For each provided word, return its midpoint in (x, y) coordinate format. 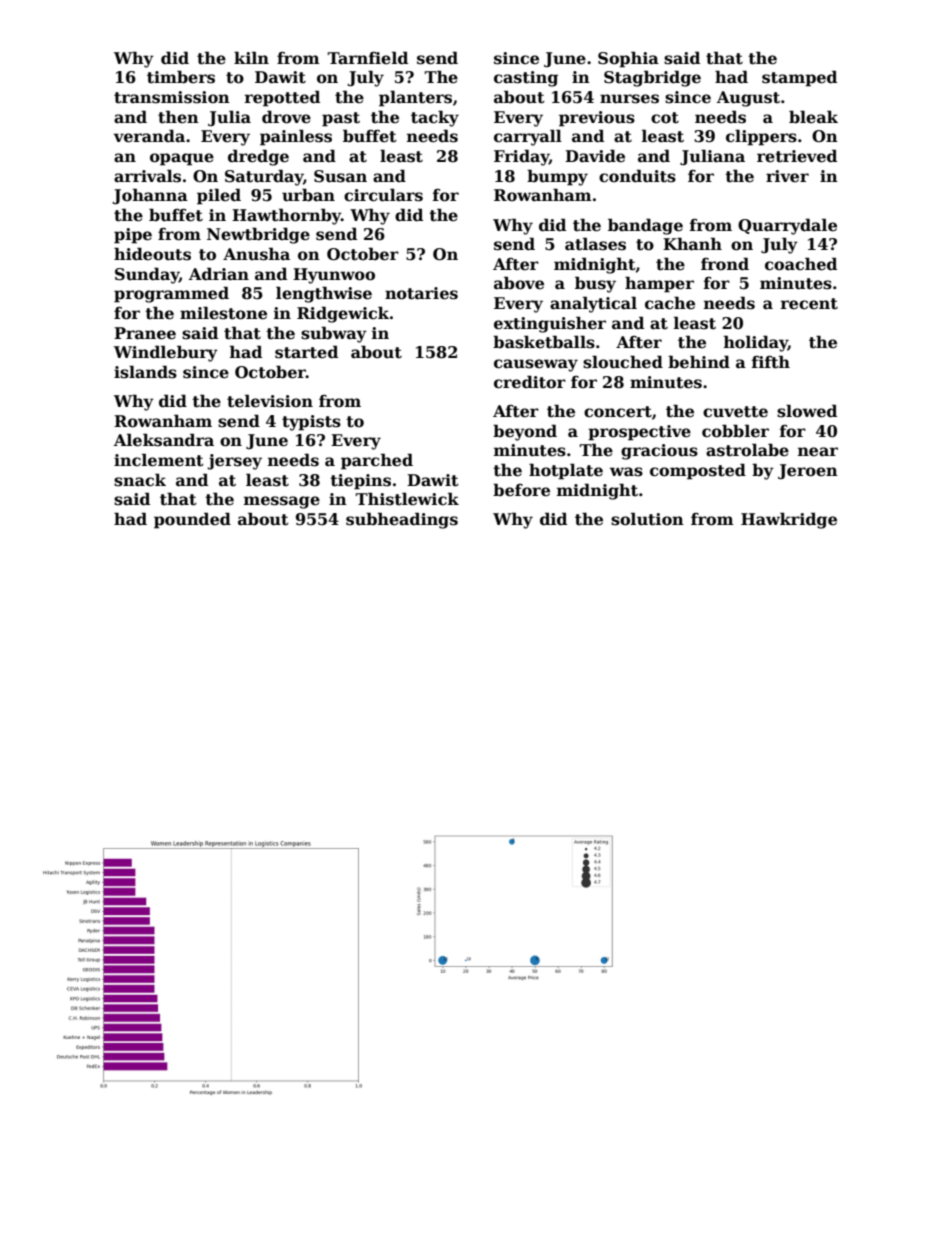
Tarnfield (367, 58)
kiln (251, 57)
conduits (637, 176)
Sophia (628, 59)
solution (647, 519)
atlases (595, 244)
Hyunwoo (334, 276)
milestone (223, 313)
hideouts (152, 254)
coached (801, 264)
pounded (192, 520)
